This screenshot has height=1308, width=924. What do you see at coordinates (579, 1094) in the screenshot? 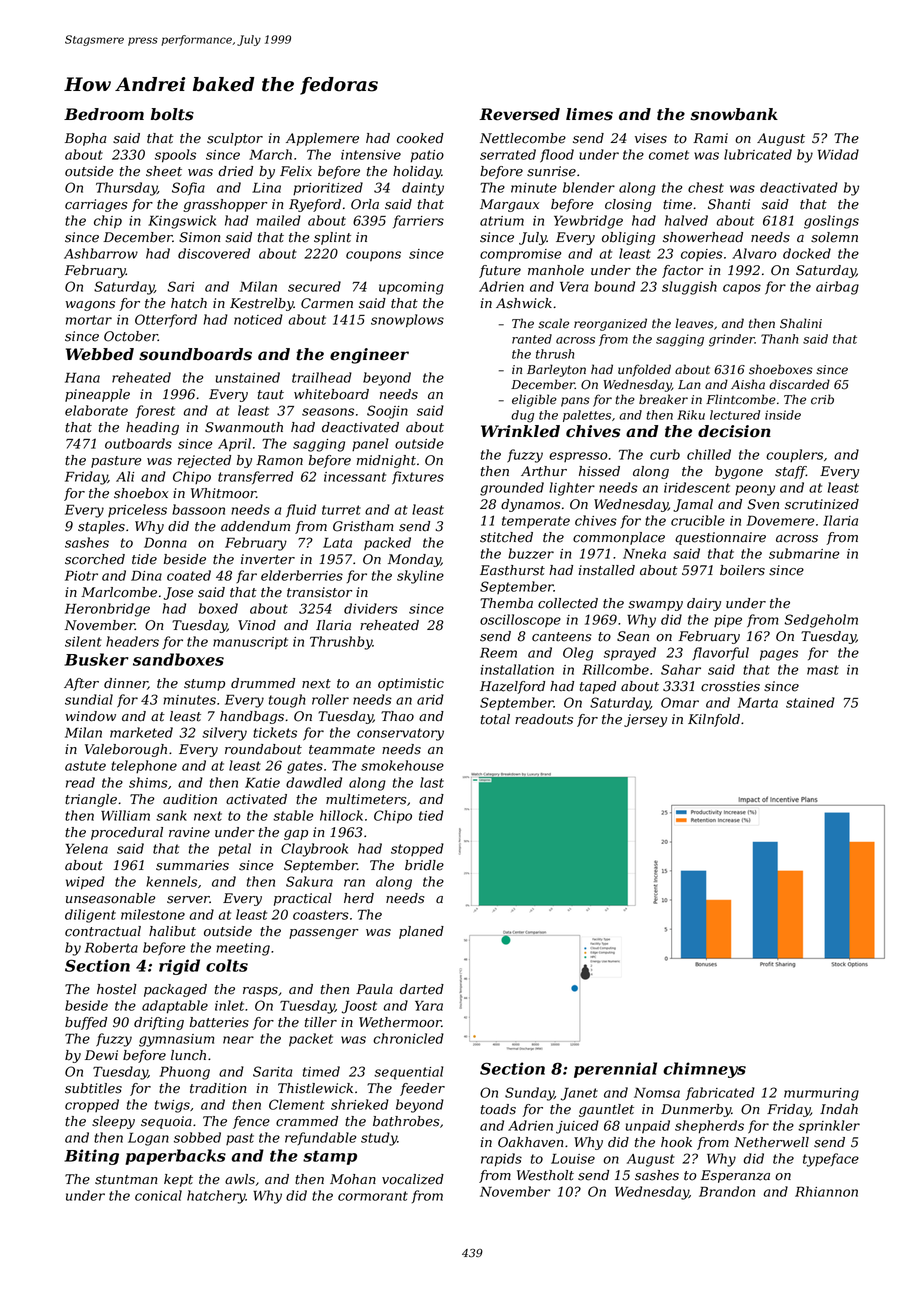
I see `Janet` at bounding box center [579, 1094].
